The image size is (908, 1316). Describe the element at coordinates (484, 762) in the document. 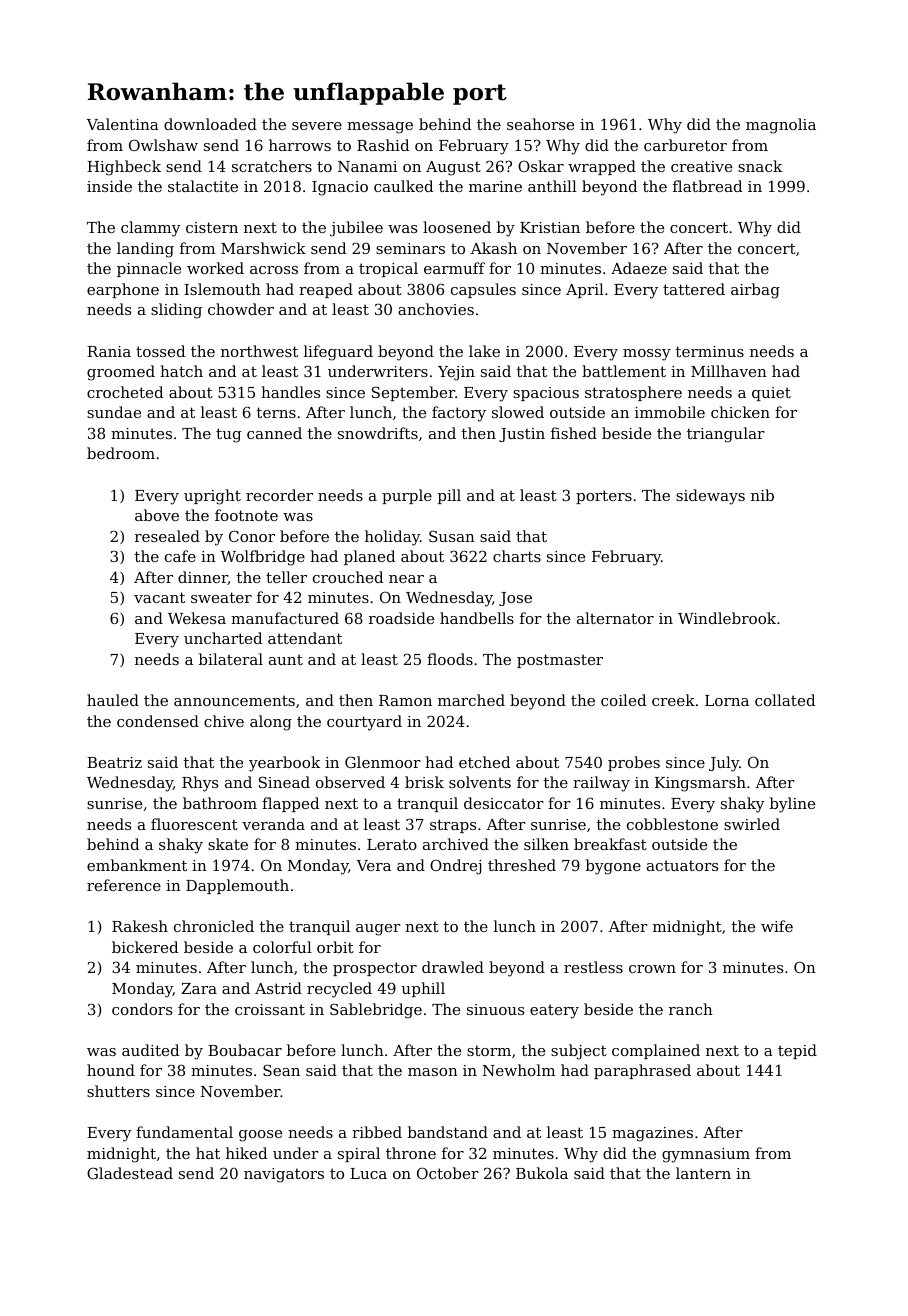

I see `etched` at that location.
